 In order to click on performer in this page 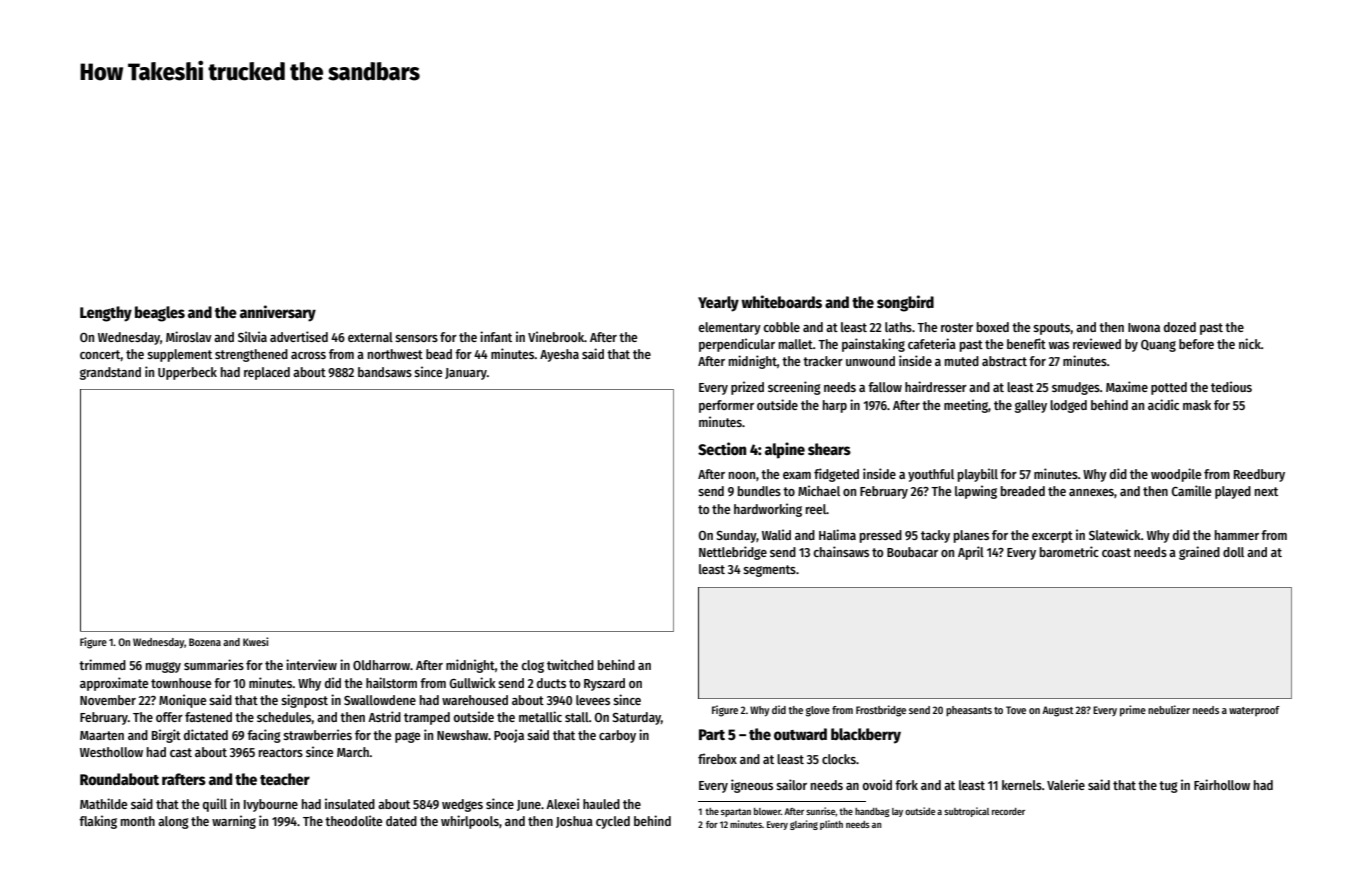, I will do `click(726, 406)`.
